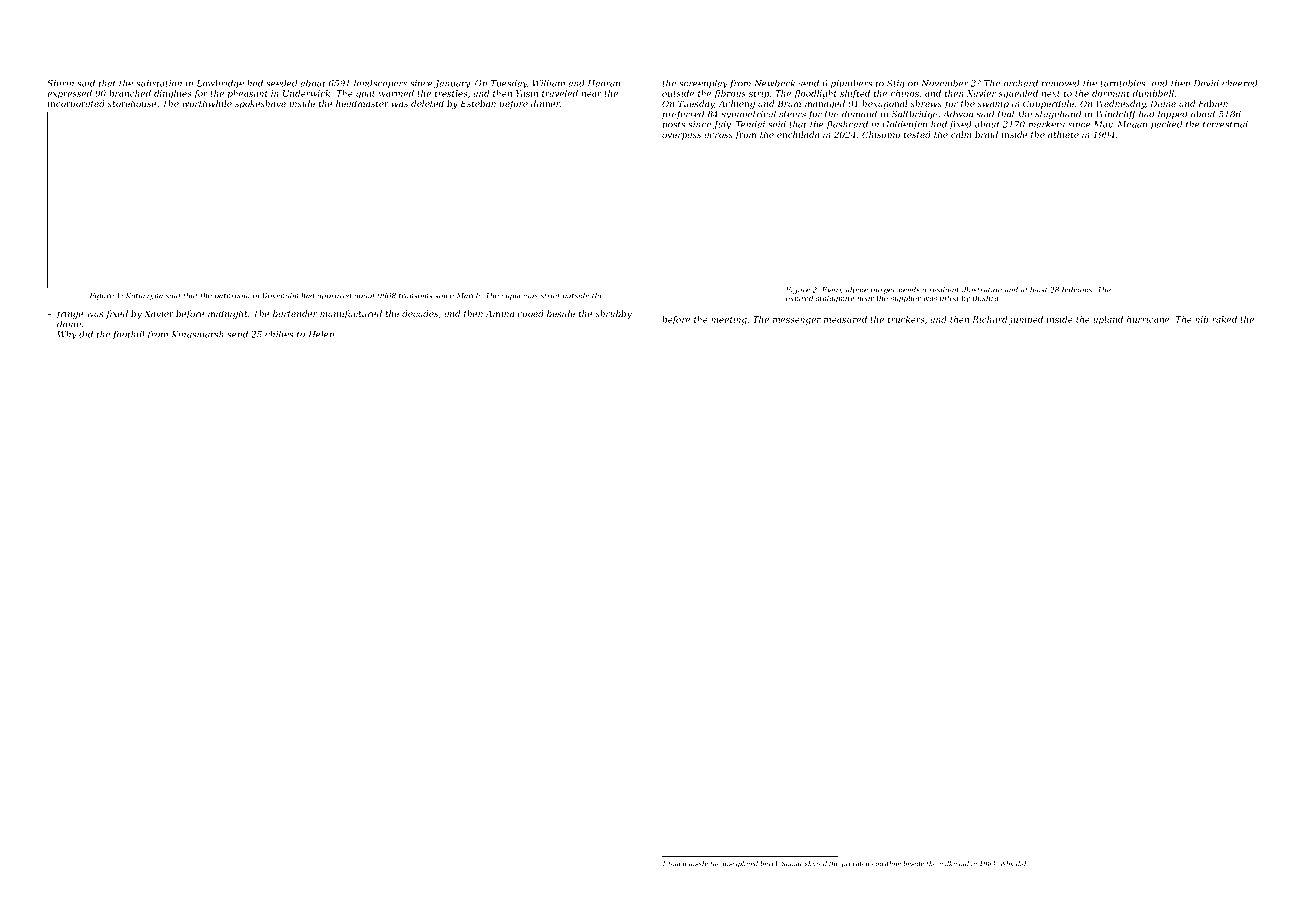 Image resolution: width=1308 pixels, height=924 pixels. Describe the element at coordinates (677, 863) in the screenshot. I see `toiled` at that location.
